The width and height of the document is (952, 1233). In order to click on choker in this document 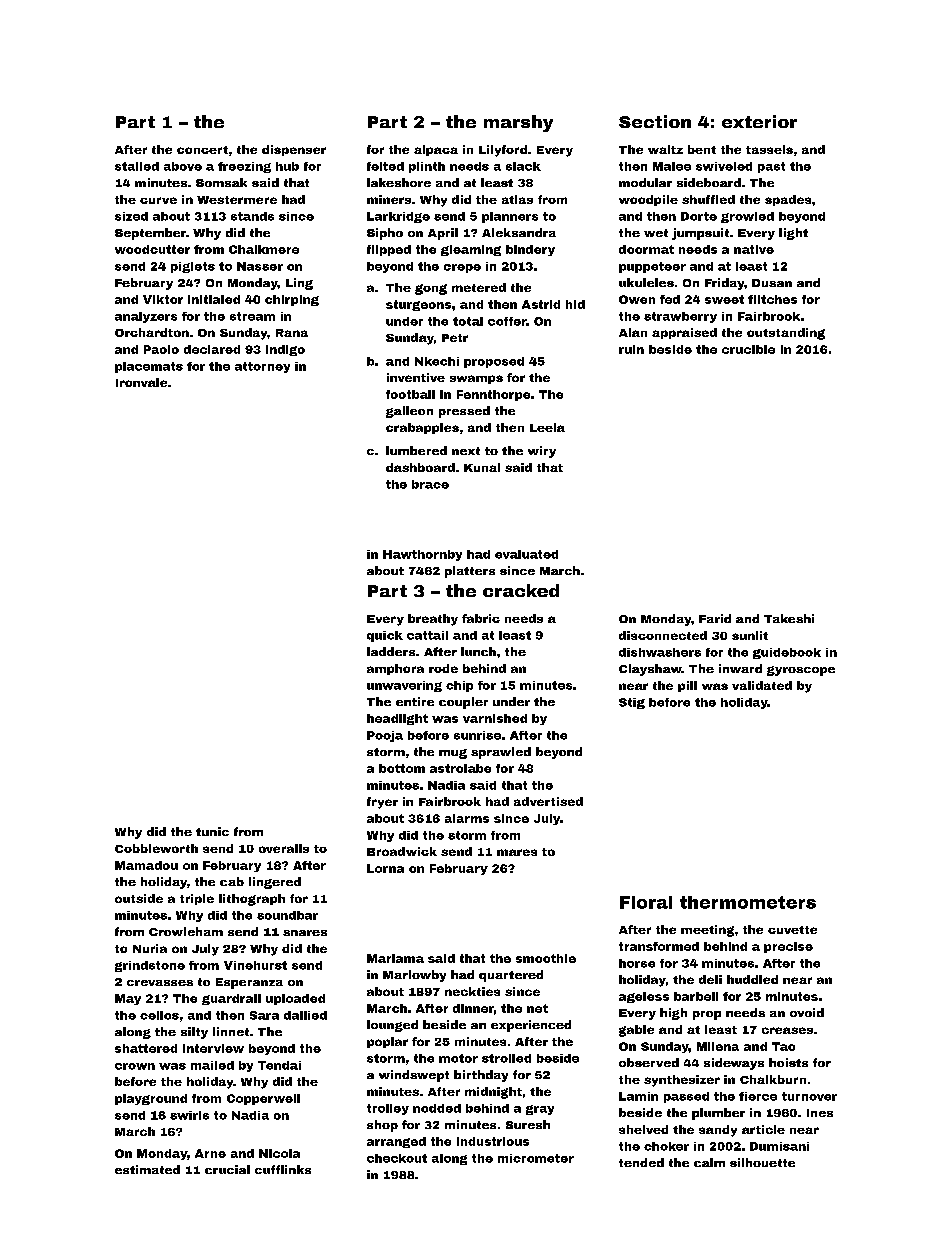, I will do `click(666, 1146)`.
